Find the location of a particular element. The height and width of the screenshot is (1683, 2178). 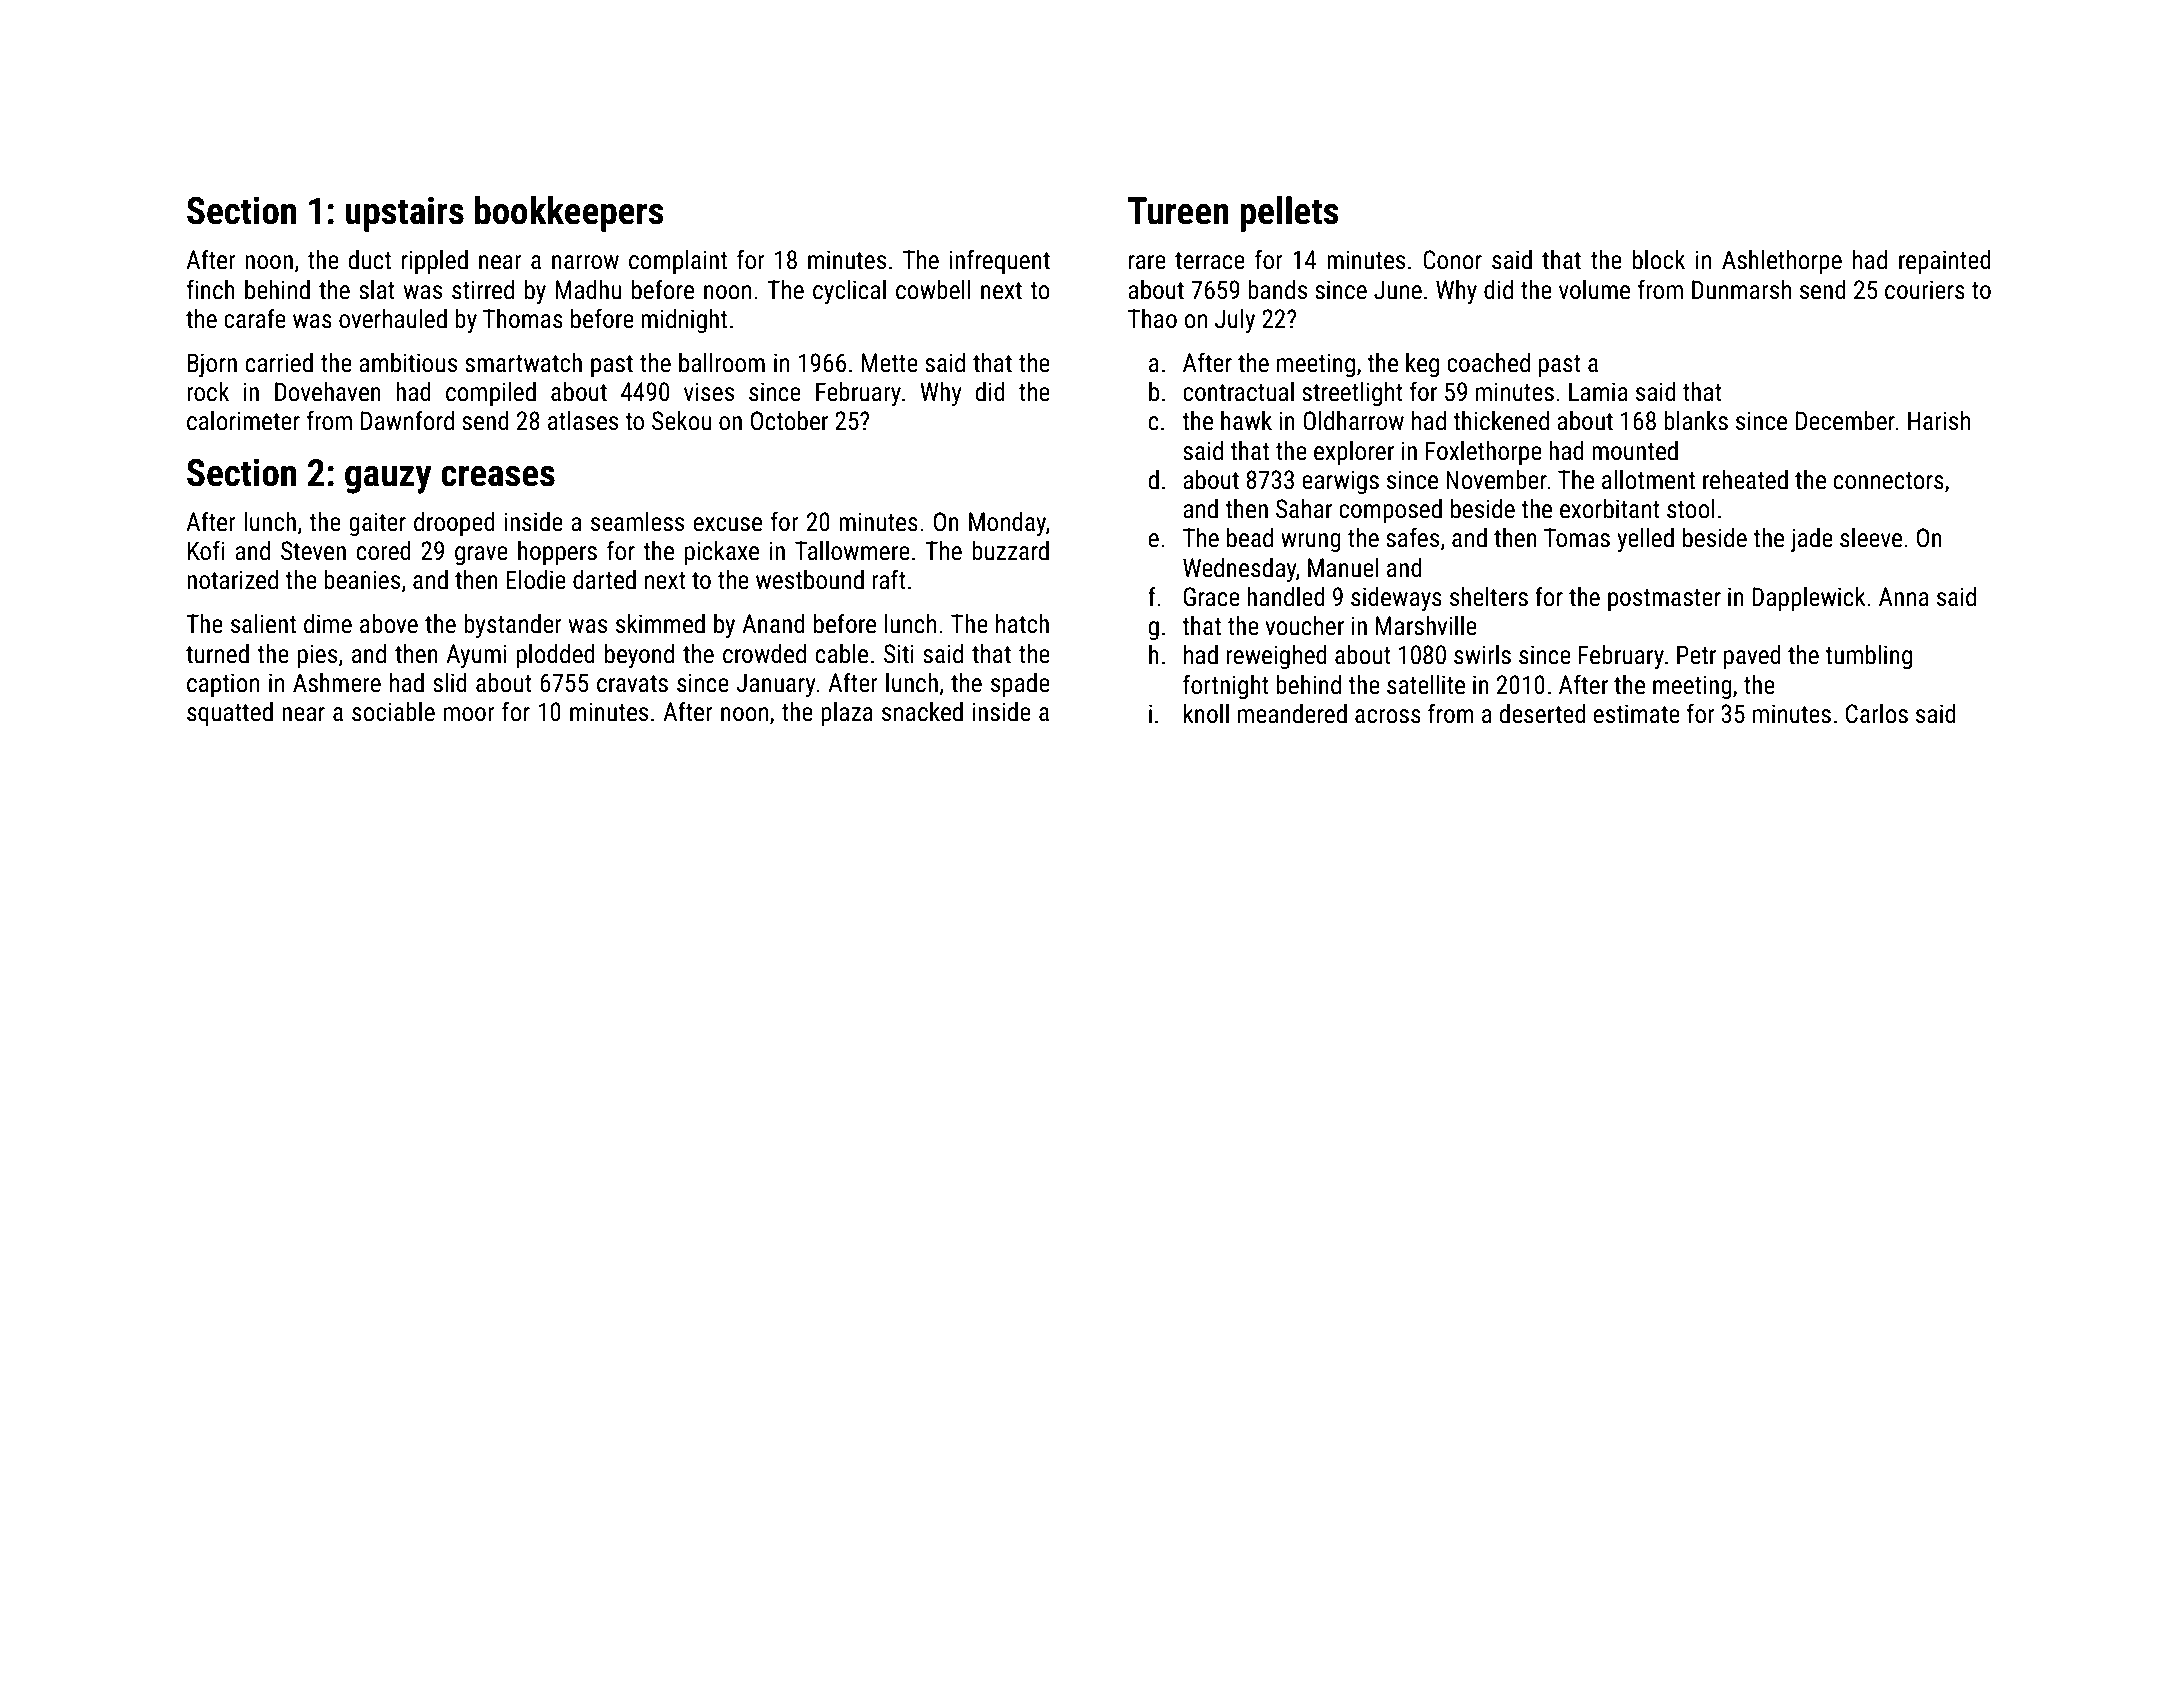

snacked is located at coordinates (922, 712).
